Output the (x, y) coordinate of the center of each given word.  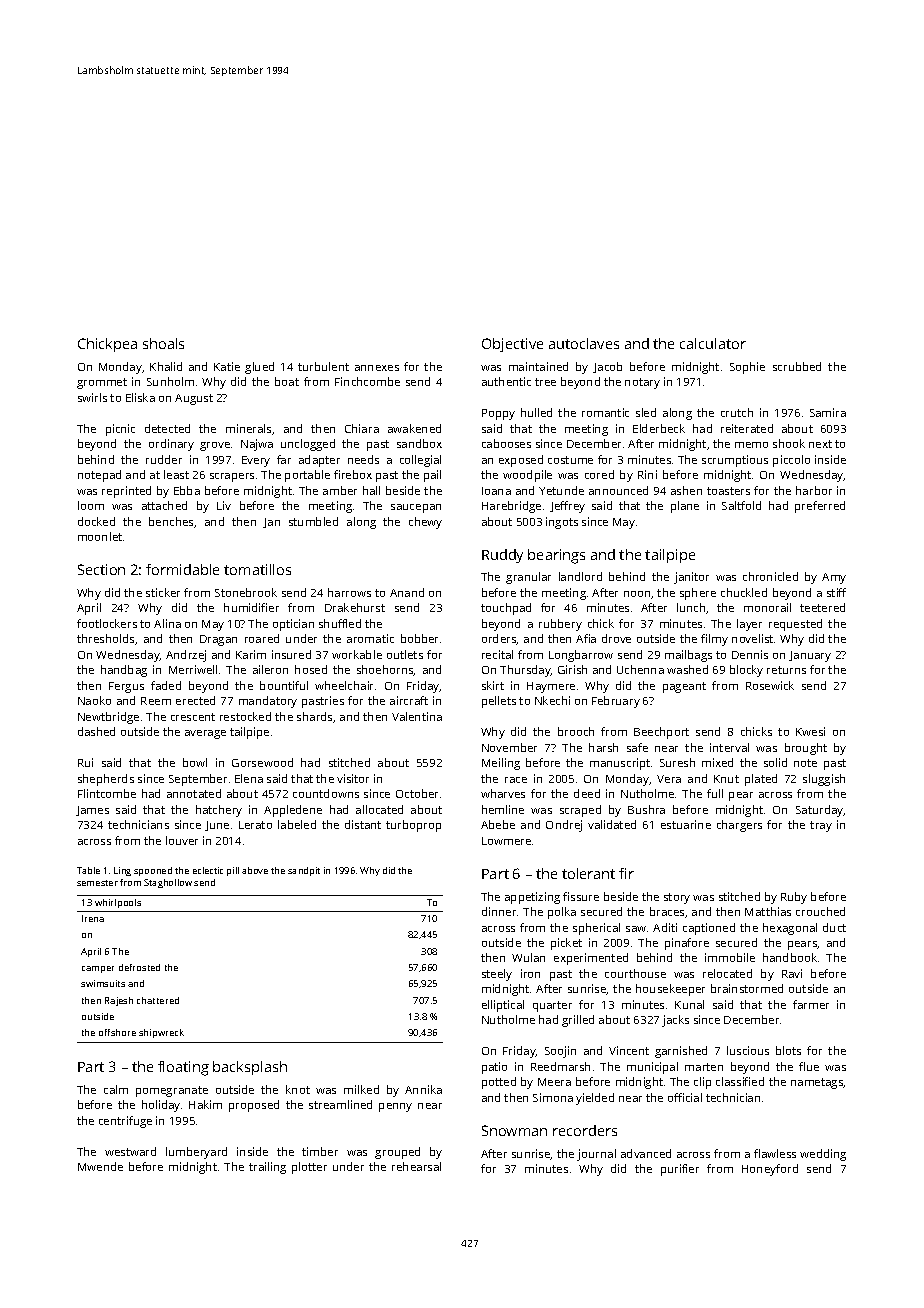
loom (91, 505)
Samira (828, 412)
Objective (512, 345)
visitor (353, 778)
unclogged (308, 445)
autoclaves (584, 343)
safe (637, 747)
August (194, 399)
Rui (85, 762)
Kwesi (810, 731)
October (417, 793)
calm (116, 1089)
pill (233, 871)
